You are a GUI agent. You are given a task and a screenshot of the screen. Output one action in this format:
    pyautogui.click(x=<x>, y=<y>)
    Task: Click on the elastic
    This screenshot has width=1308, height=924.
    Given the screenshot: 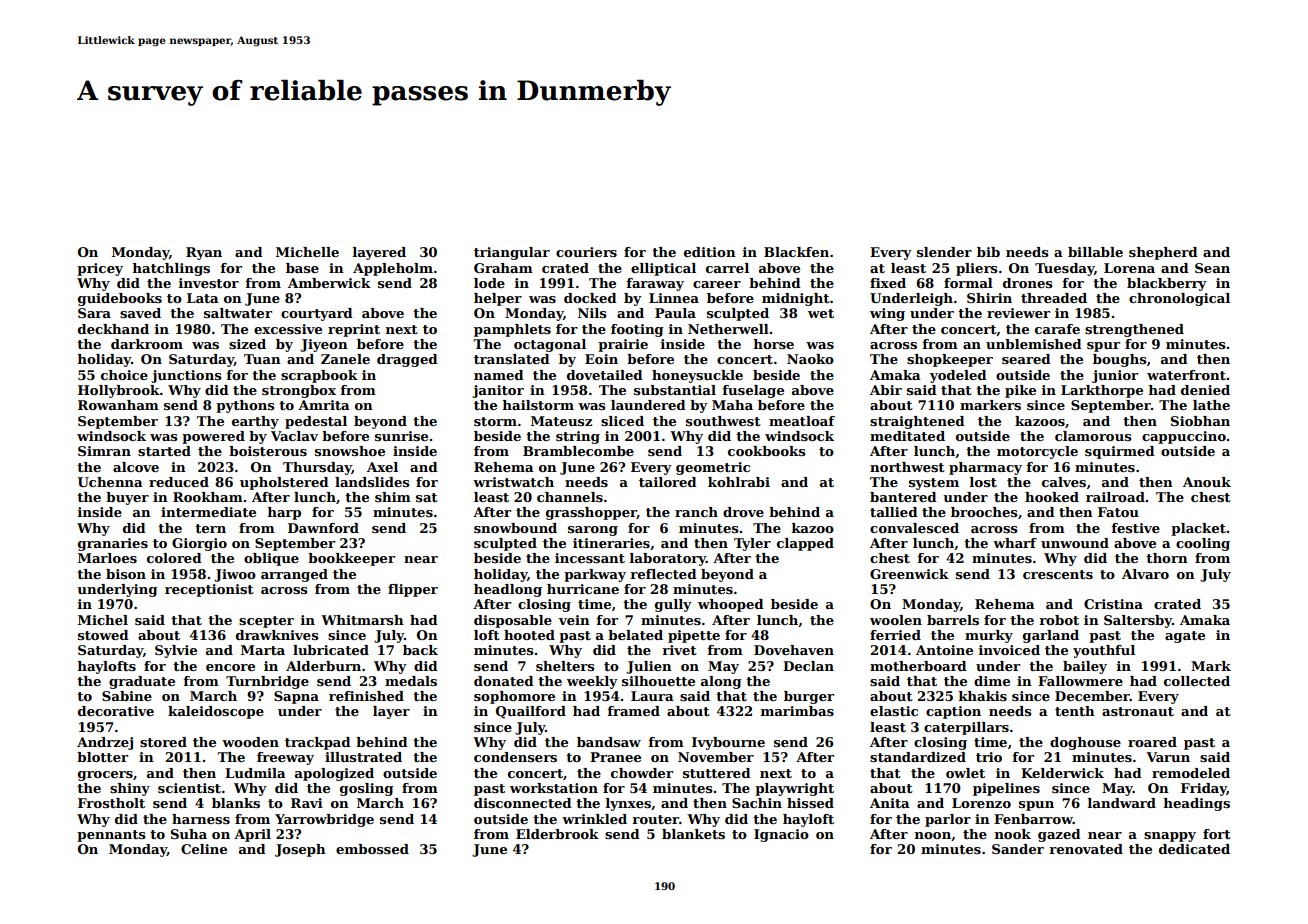 What is the action you would take?
    pyautogui.click(x=894, y=711)
